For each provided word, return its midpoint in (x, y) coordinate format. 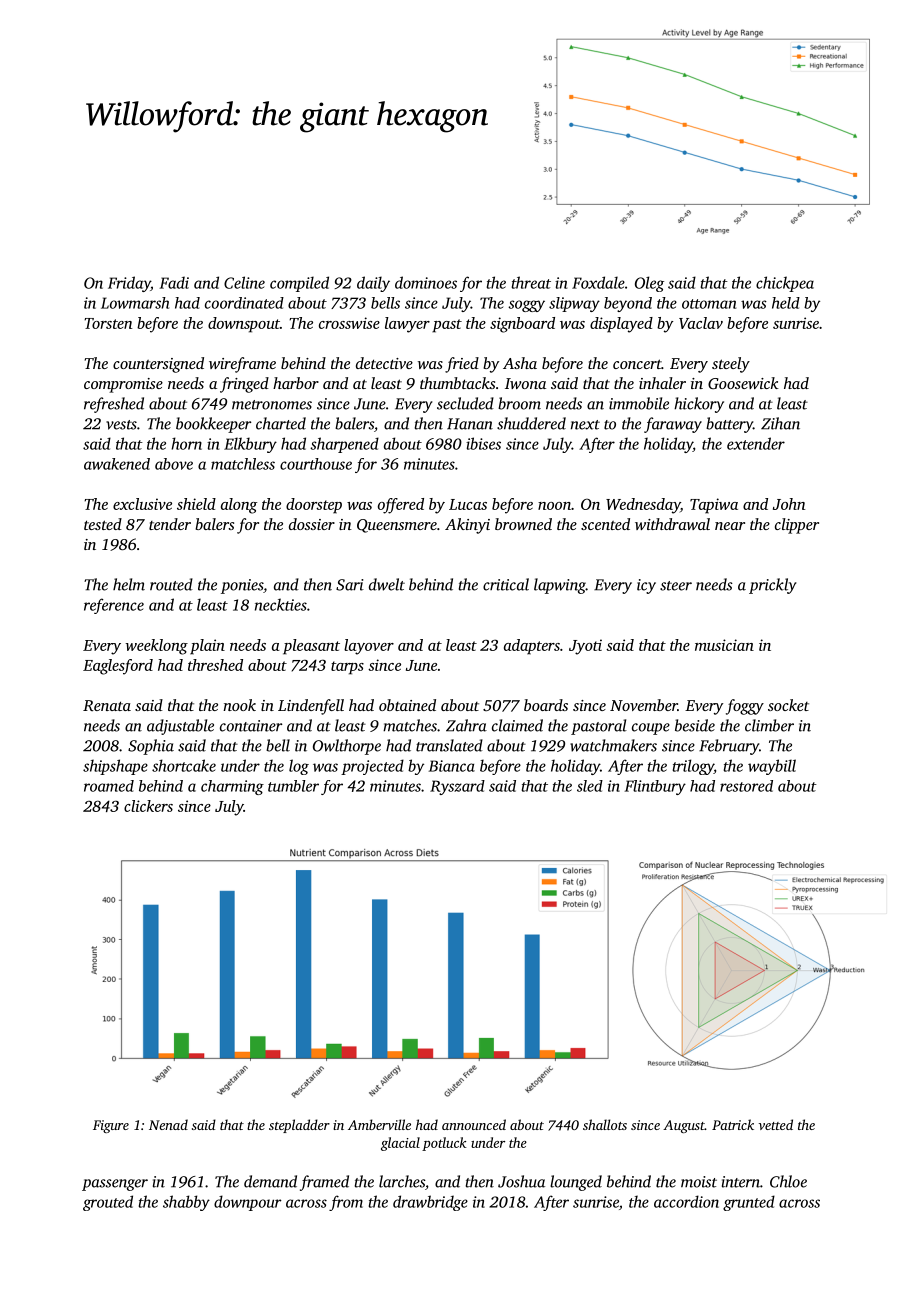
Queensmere (397, 526)
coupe (651, 729)
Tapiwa (714, 506)
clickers (148, 806)
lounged (576, 1183)
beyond (628, 304)
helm (129, 584)
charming (232, 787)
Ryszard (457, 787)
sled (590, 786)
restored (746, 786)
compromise (123, 385)
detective (384, 363)
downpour (248, 1203)
